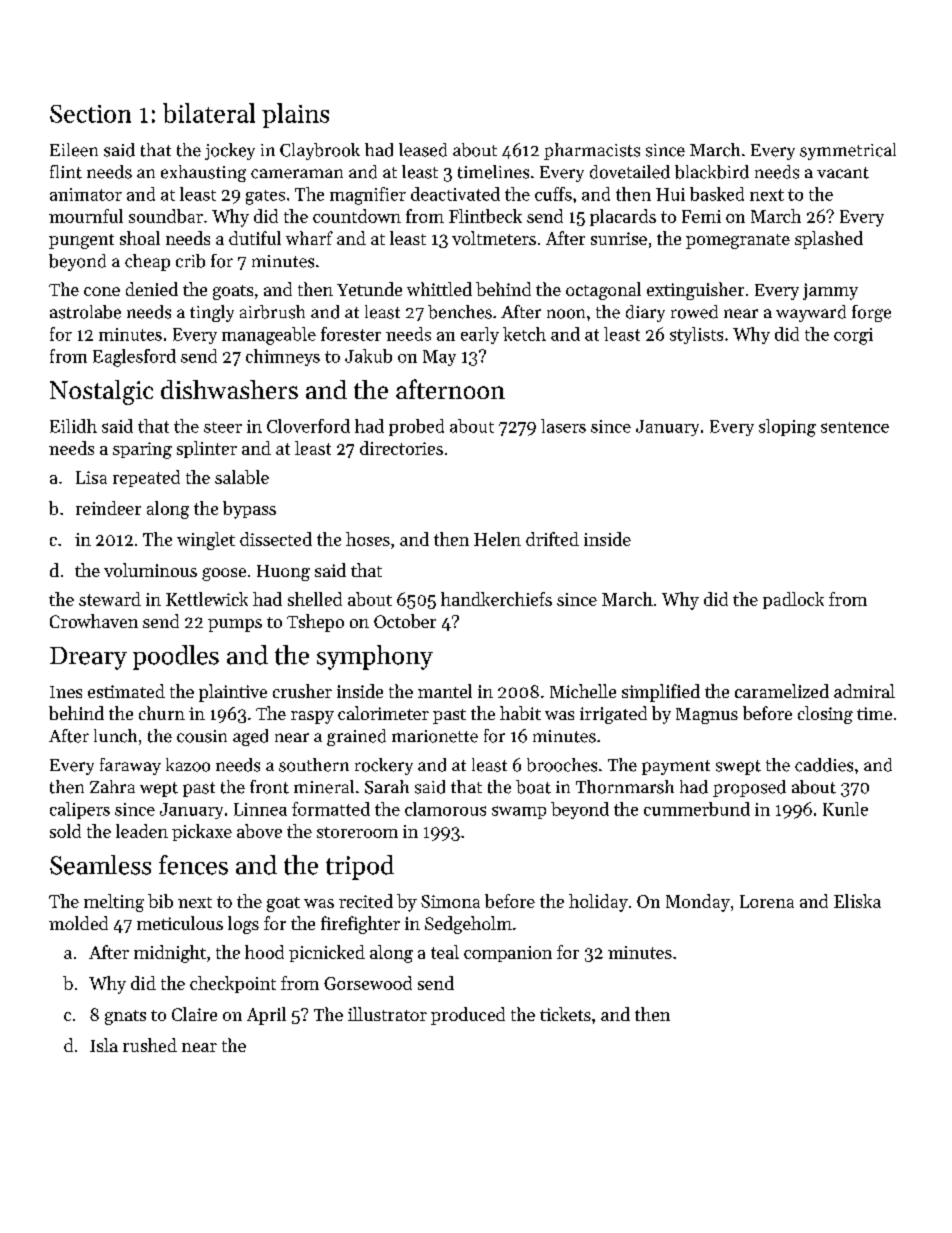 The width and height of the screenshot is (952, 1233). I want to click on probed, so click(416, 427).
